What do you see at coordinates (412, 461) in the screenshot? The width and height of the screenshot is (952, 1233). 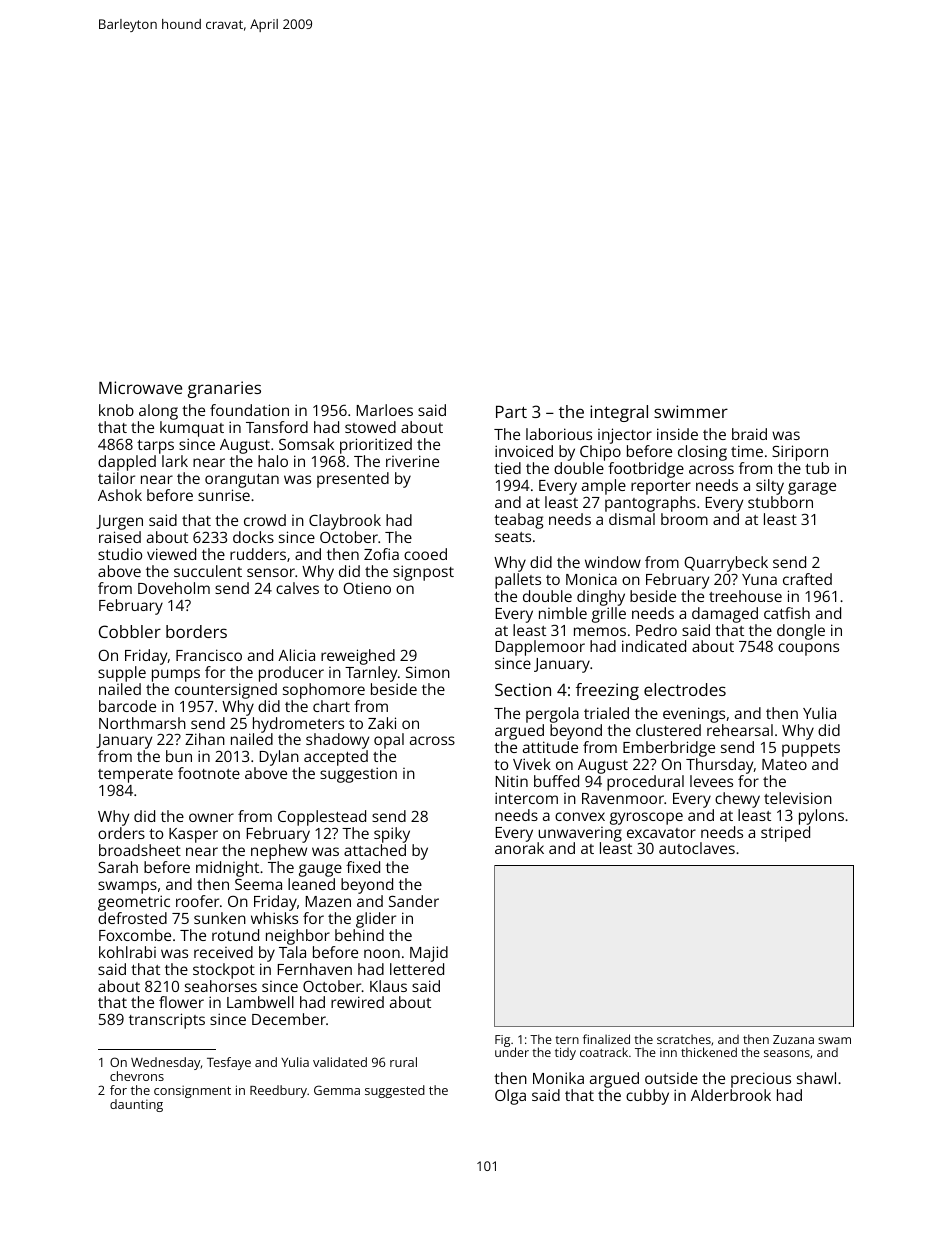 I see `riverine` at bounding box center [412, 461].
